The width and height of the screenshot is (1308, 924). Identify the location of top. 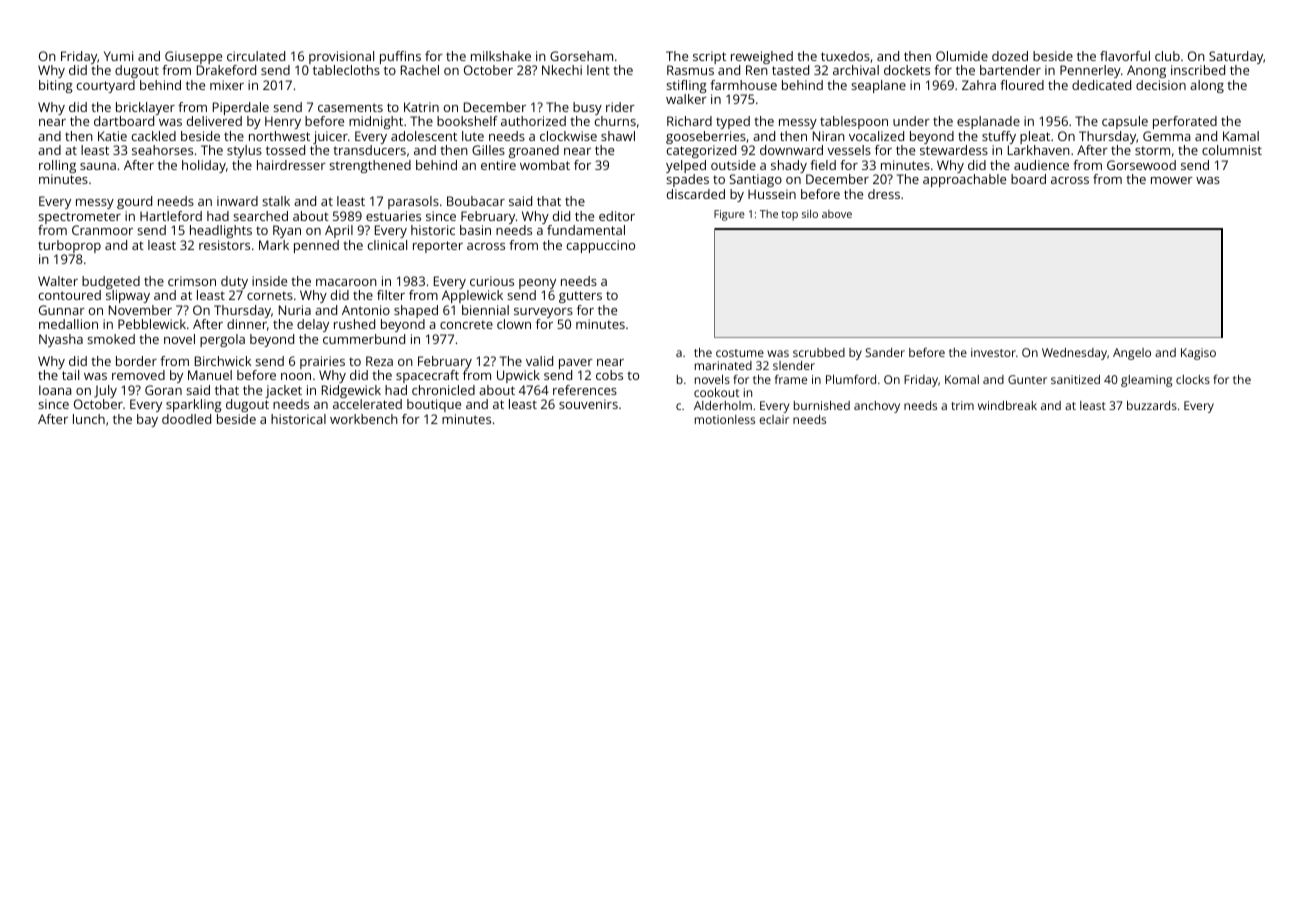
(789, 216).
